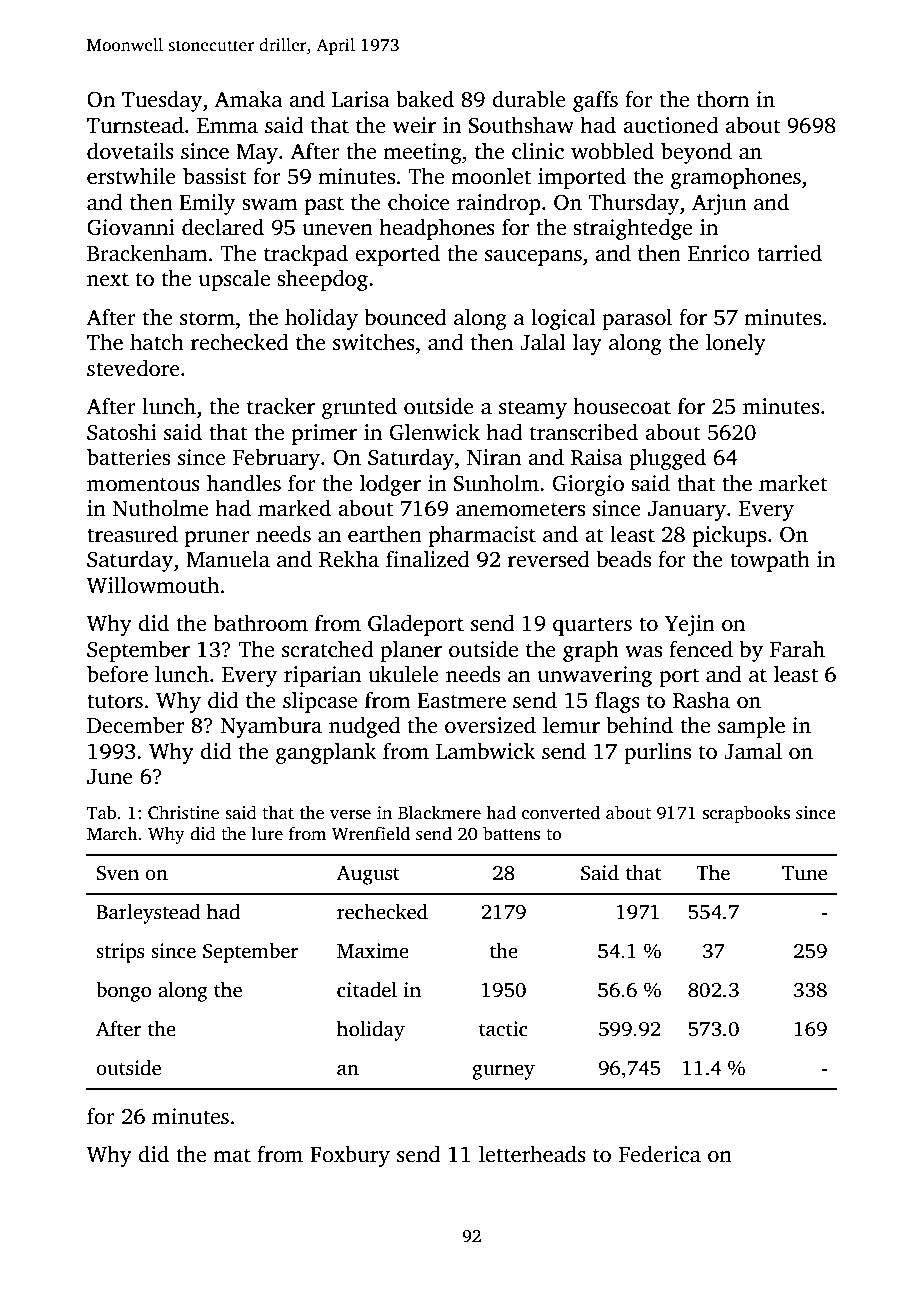 The height and width of the screenshot is (1311, 924). Describe the element at coordinates (123, 992) in the screenshot. I see `bongo` at that location.
